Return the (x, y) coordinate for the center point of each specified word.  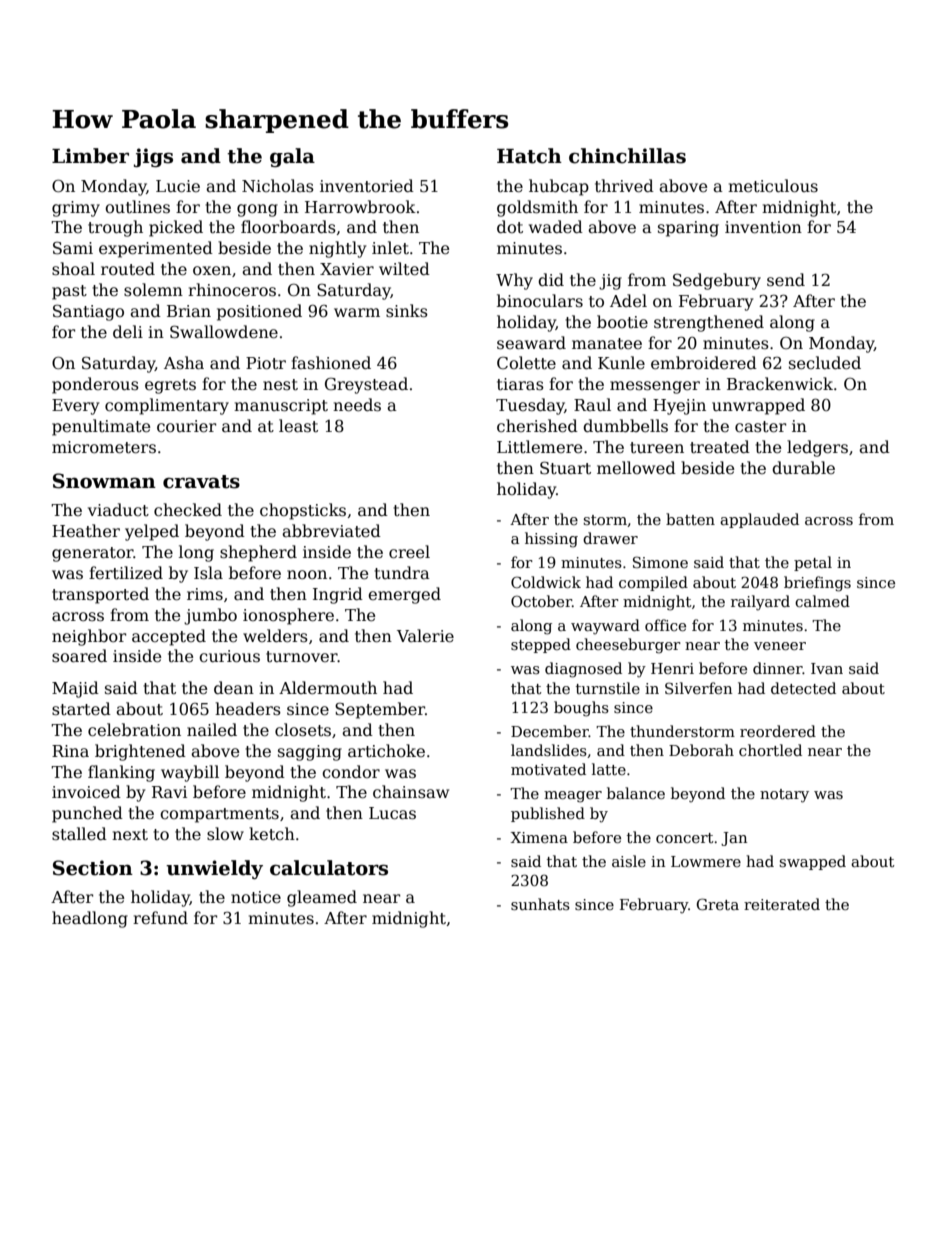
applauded (759, 520)
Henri (672, 668)
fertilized (126, 573)
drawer (610, 538)
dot (510, 226)
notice (256, 897)
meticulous (773, 186)
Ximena (539, 837)
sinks (407, 310)
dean (234, 688)
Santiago (88, 312)
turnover (302, 656)
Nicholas (278, 185)
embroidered (704, 363)
